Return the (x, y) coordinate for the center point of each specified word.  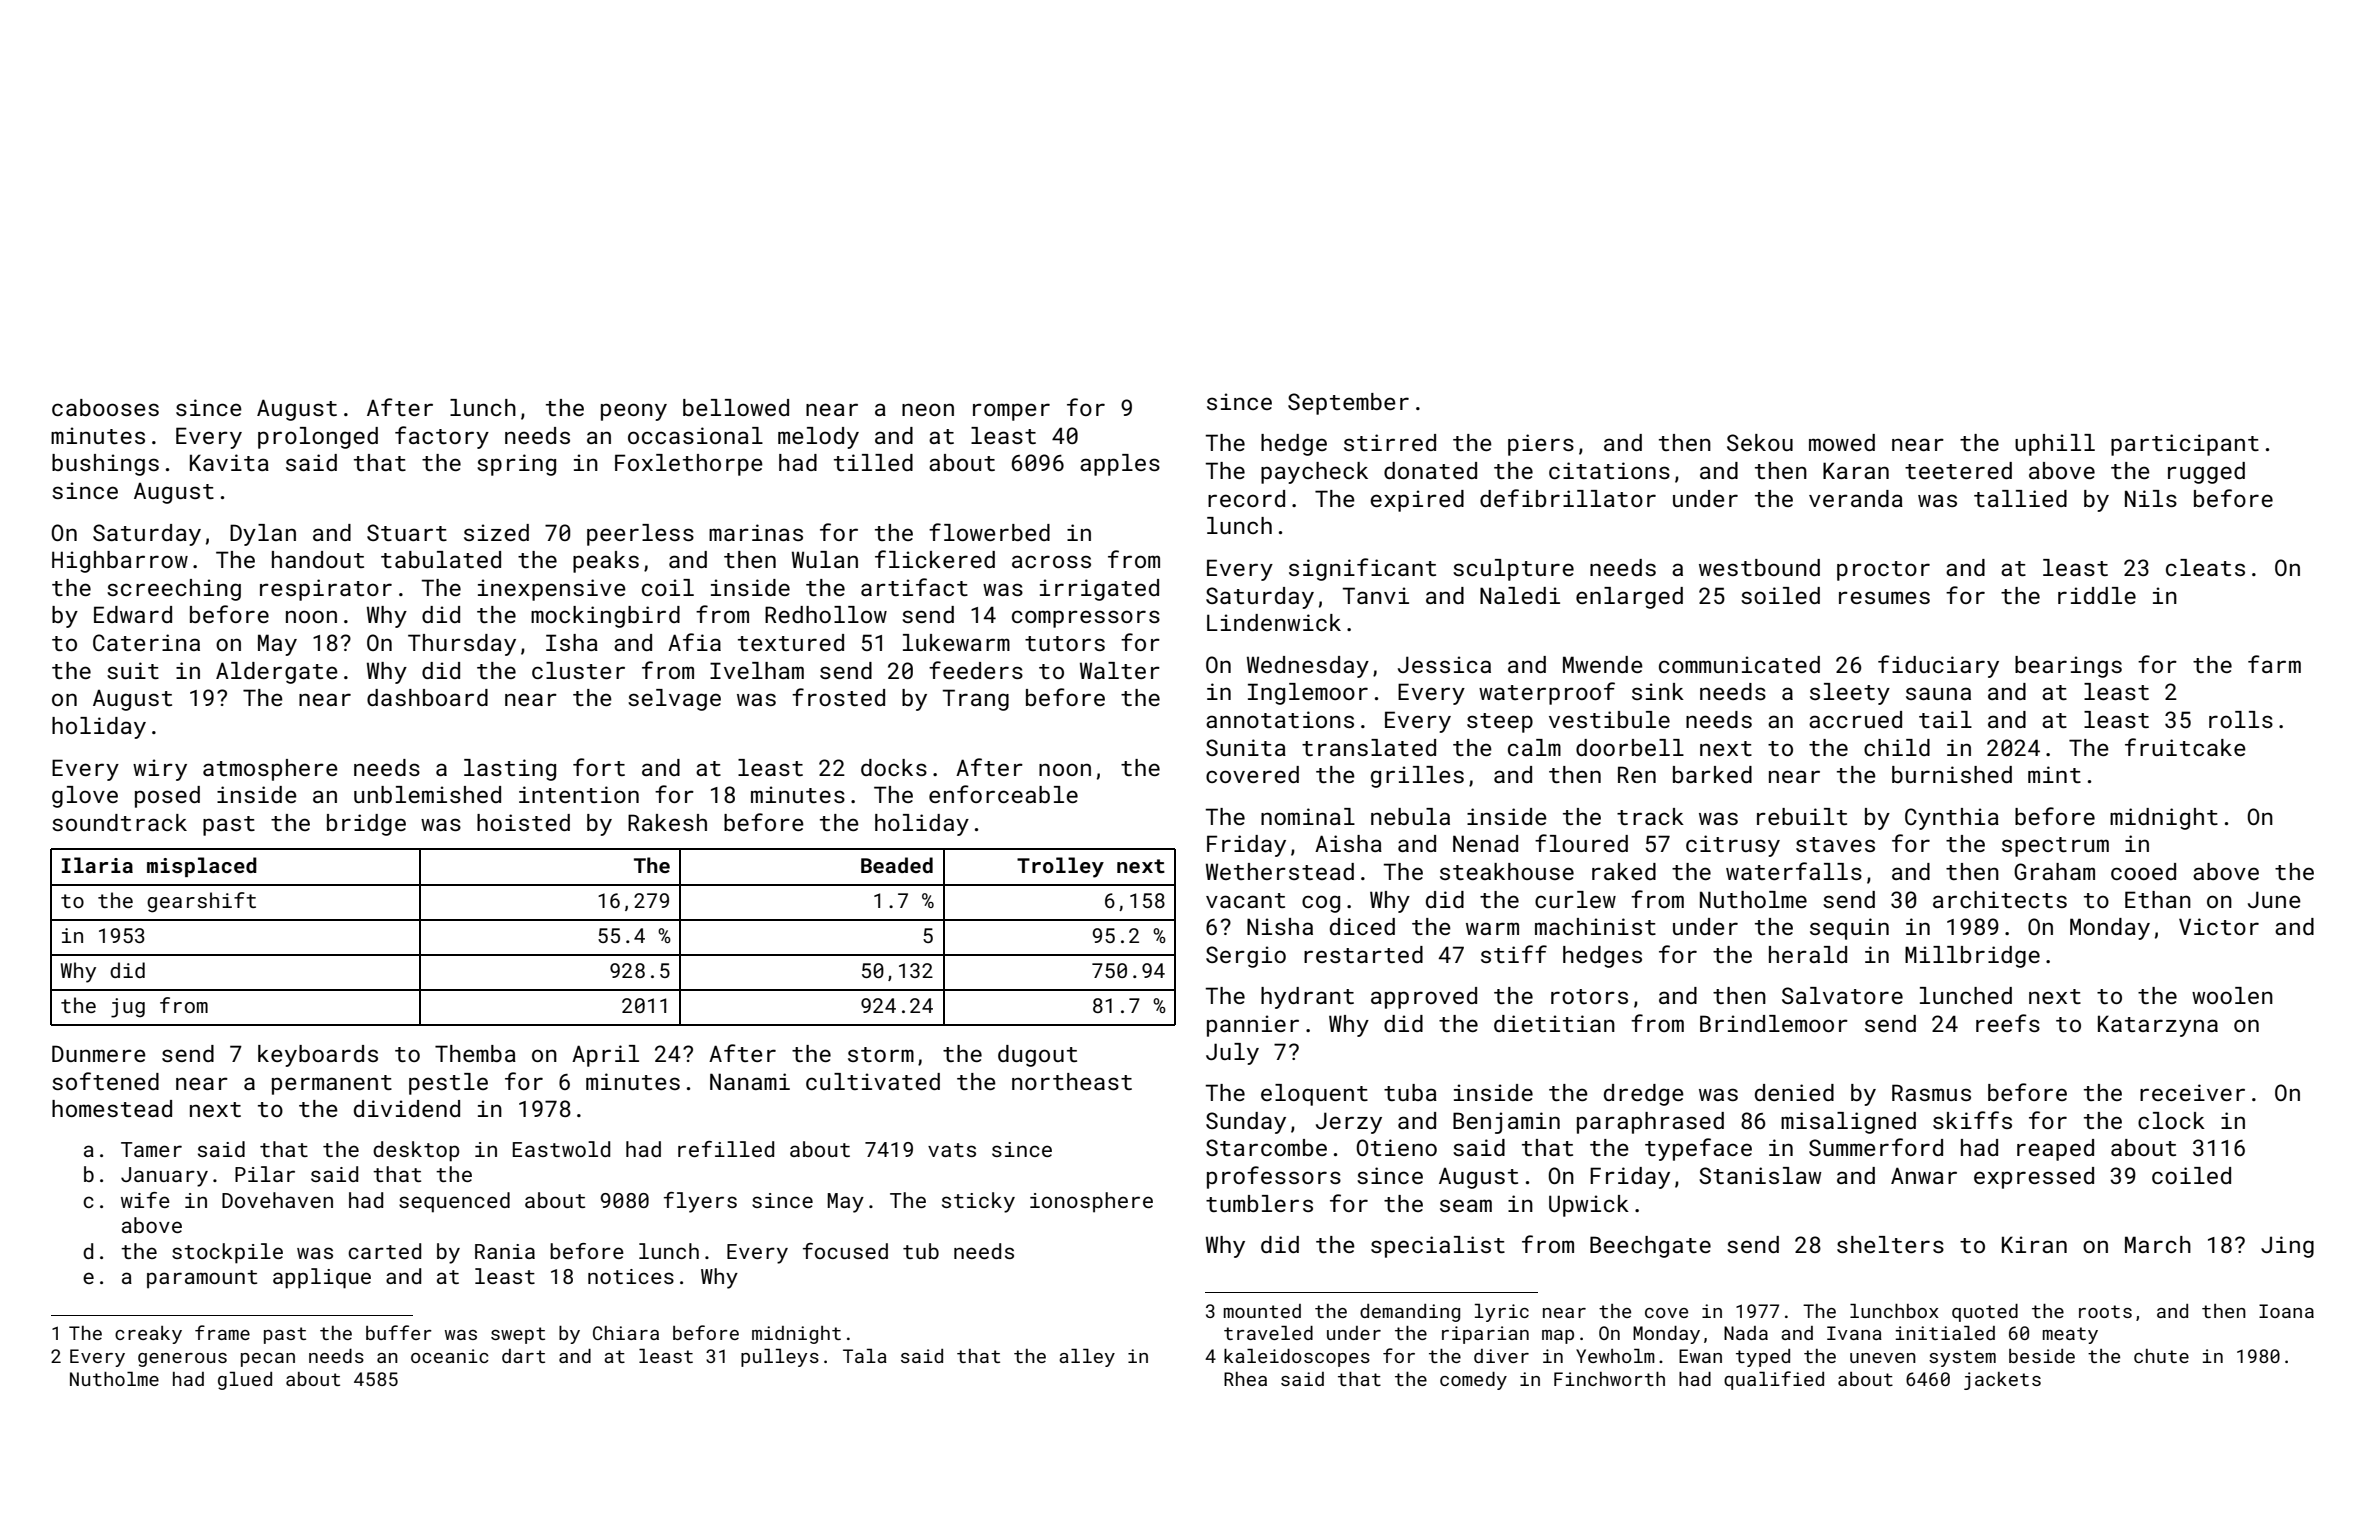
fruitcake (2185, 747)
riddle (2097, 595)
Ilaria (97, 865)
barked (1712, 774)
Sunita (1246, 747)
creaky (148, 1335)
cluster (578, 670)
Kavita (229, 462)
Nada (1746, 1333)
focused (845, 1251)
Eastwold (561, 1149)
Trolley (1060, 867)
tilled (873, 462)
